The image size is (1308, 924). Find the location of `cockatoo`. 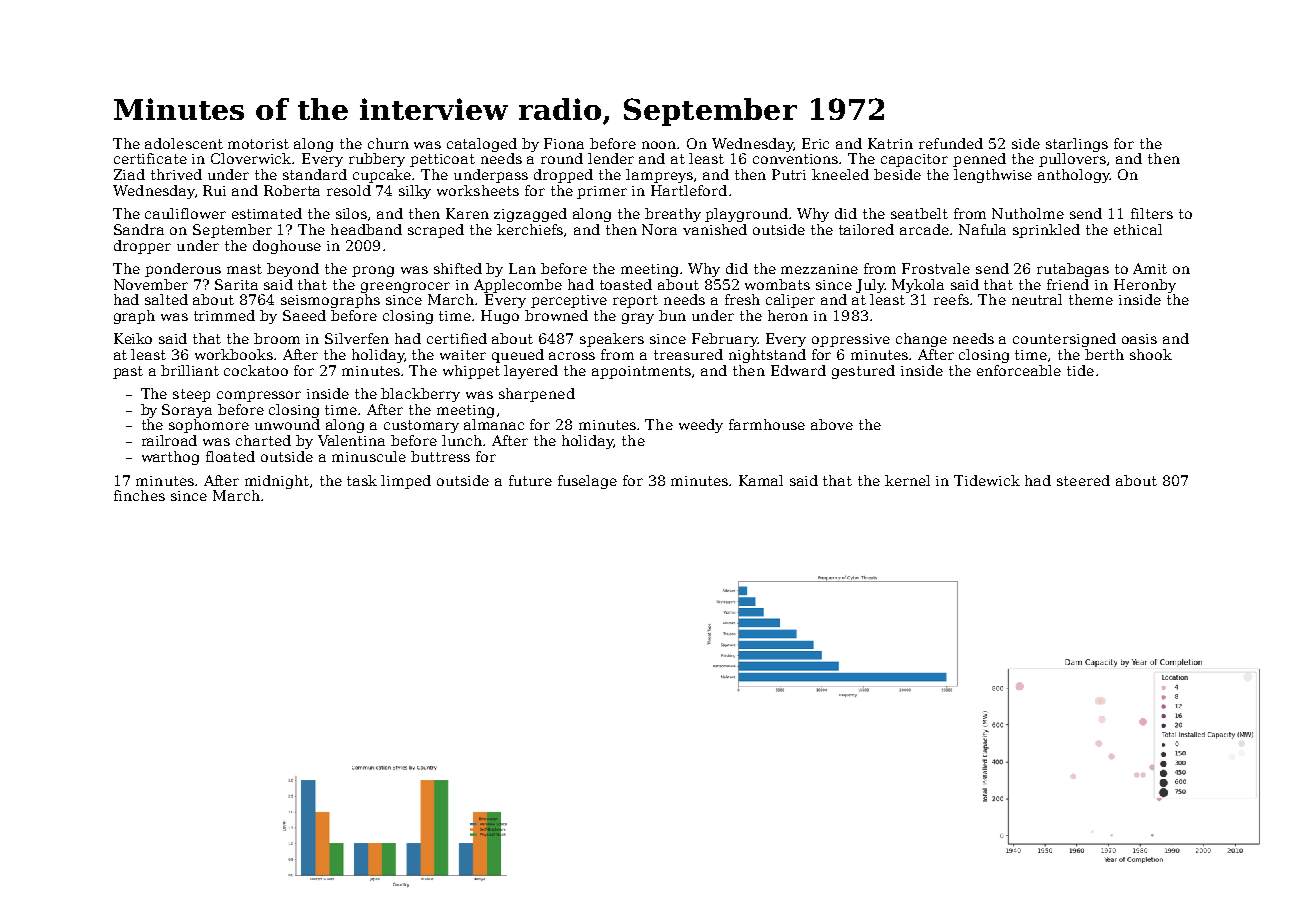

cockatoo is located at coordinates (256, 370).
